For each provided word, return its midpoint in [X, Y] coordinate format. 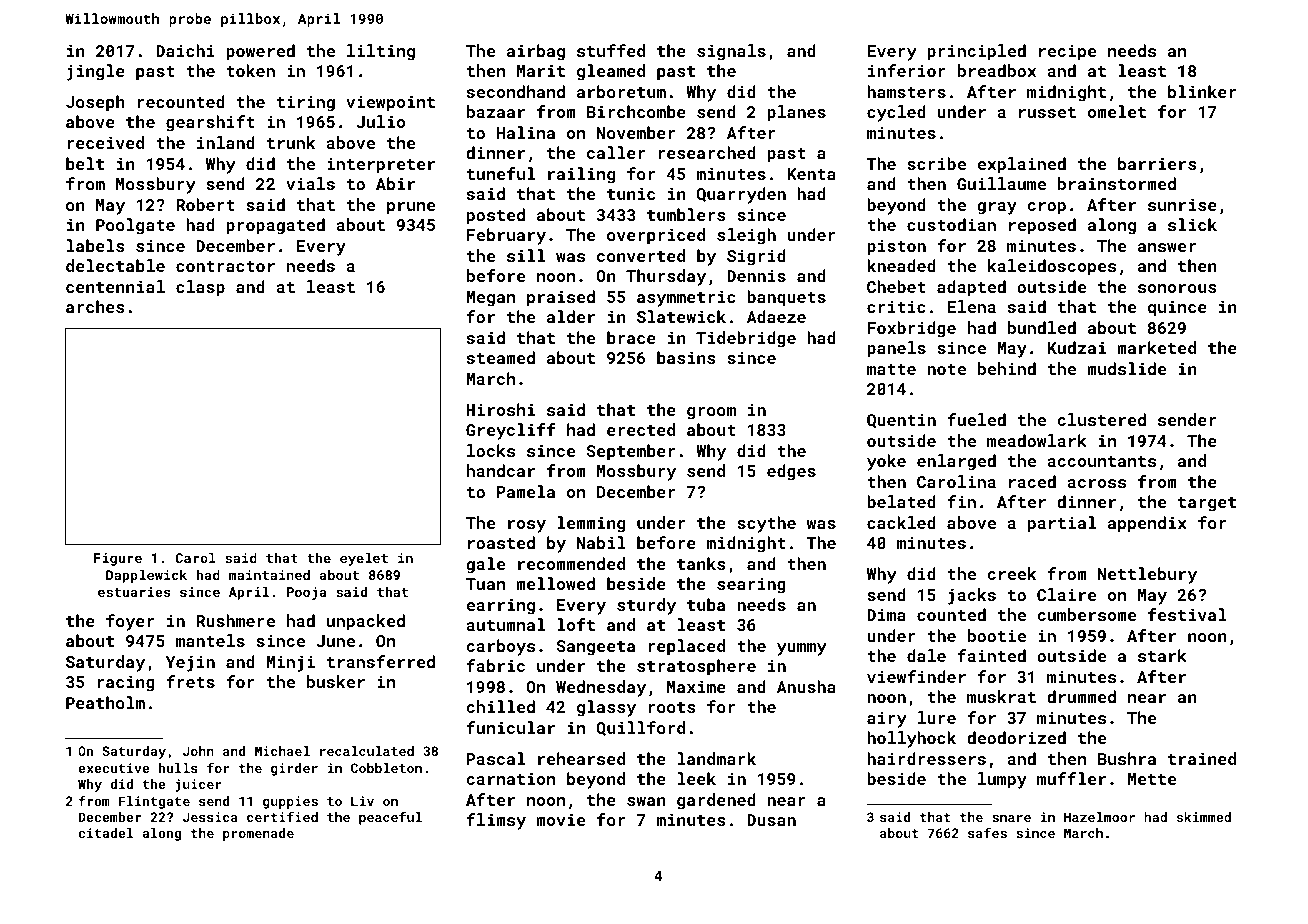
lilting [381, 52]
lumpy [1002, 780]
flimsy [496, 821]
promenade [258, 834]
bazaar [496, 111]
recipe [1067, 53]
